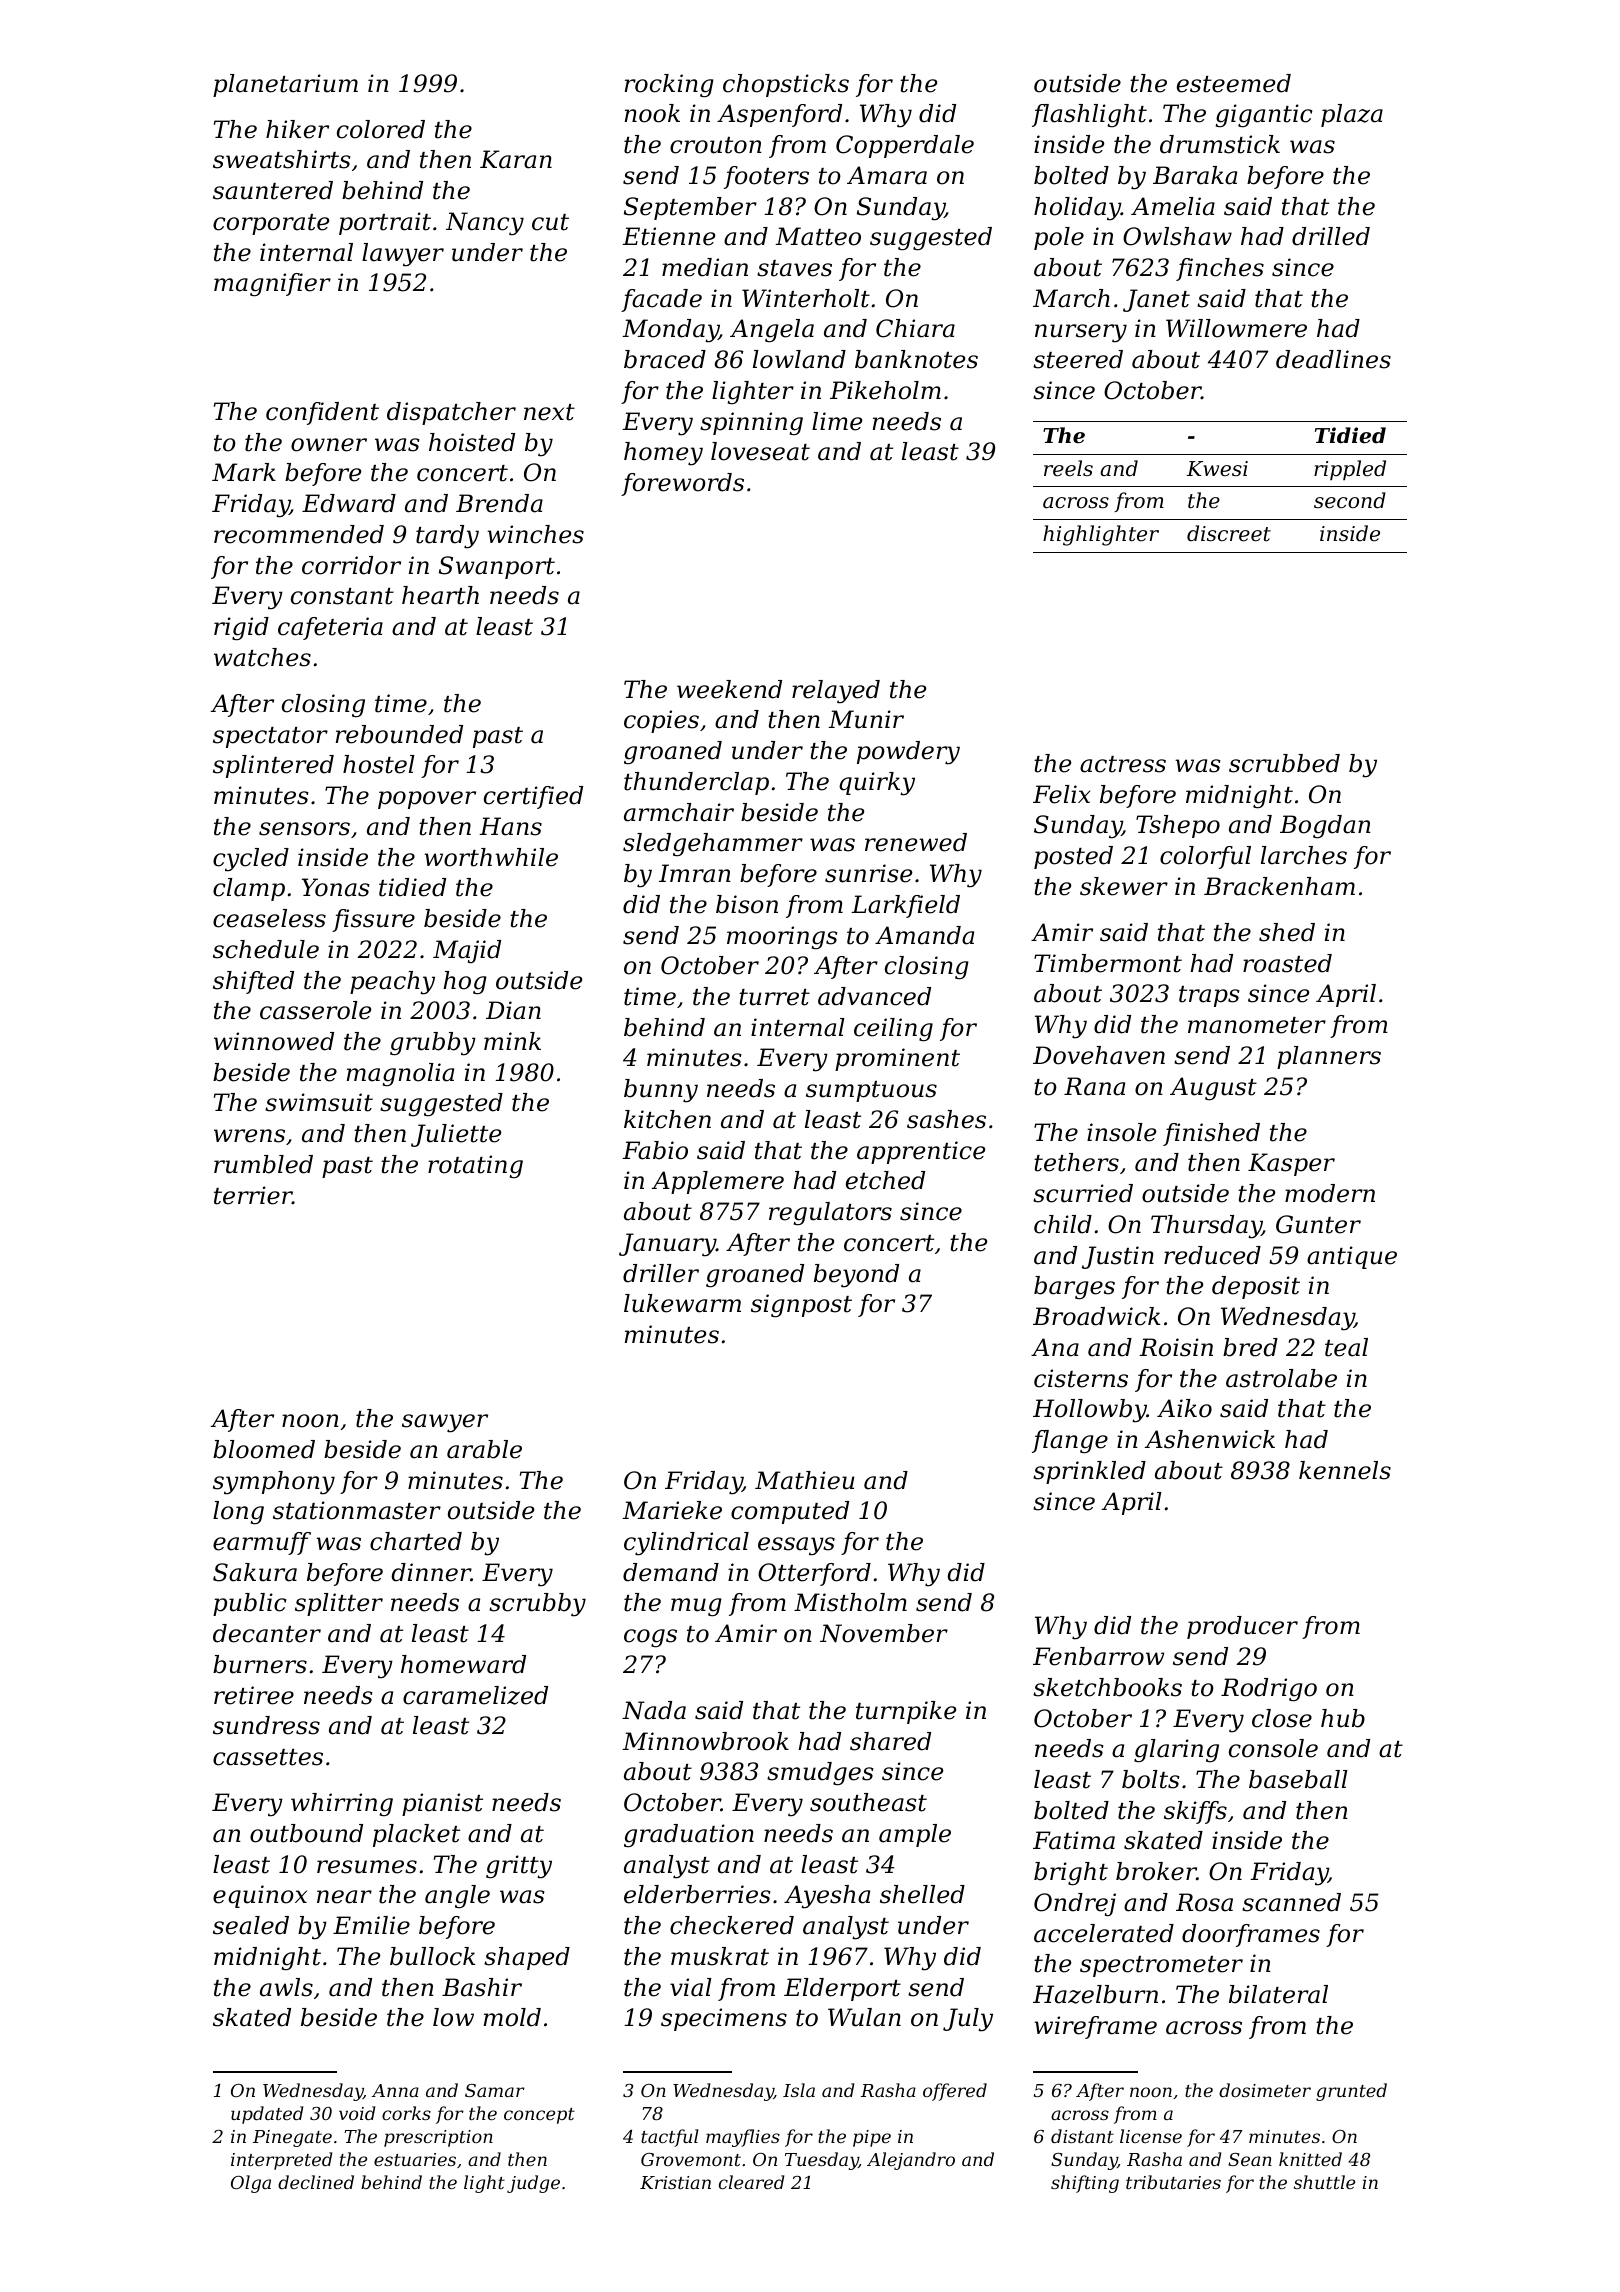 The width and height of the page is (1620, 2292). What do you see at coordinates (751, 2182) in the page?
I see `cleared` at bounding box center [751, 2182].
